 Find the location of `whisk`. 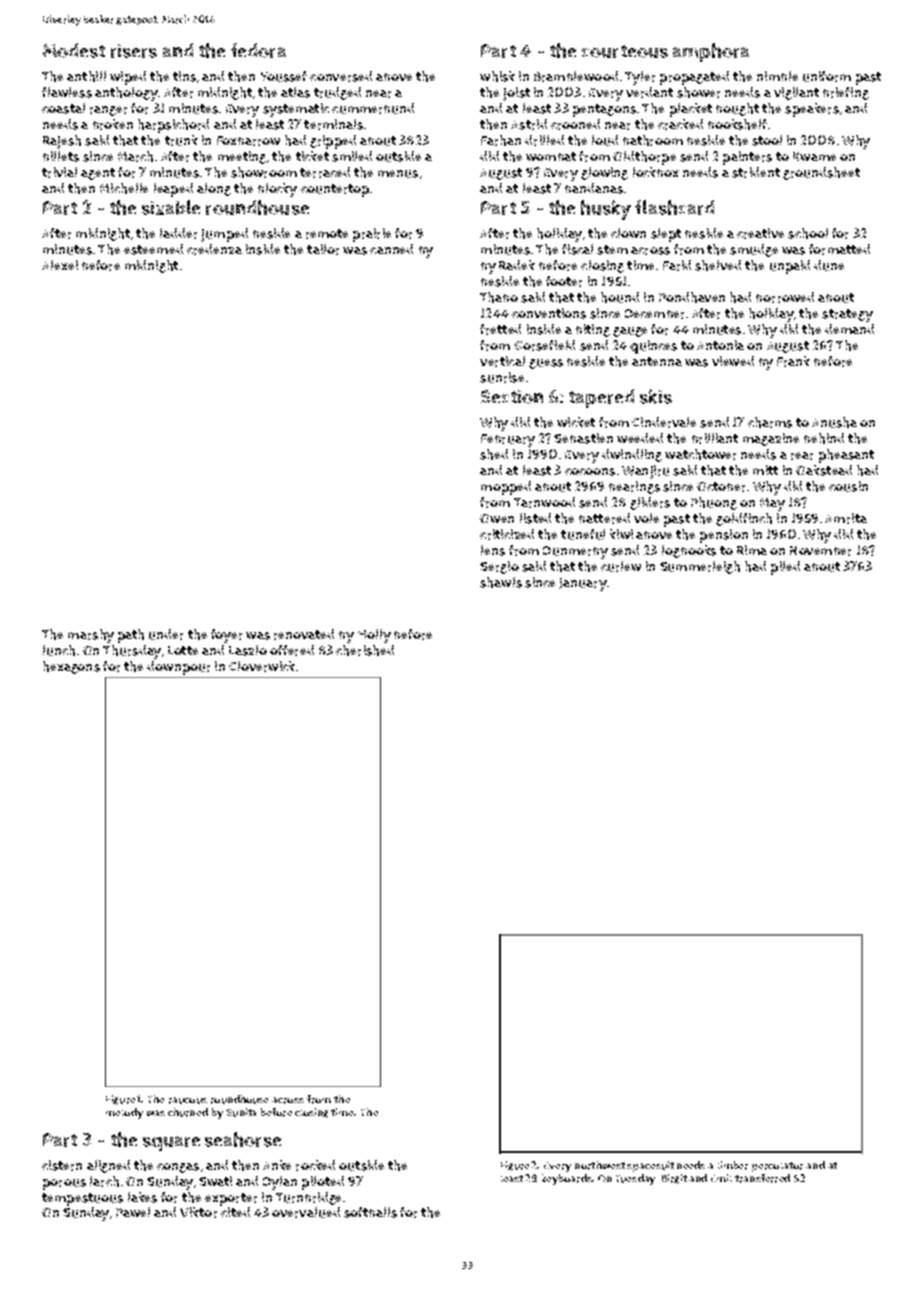

whisk is located at coordinates (497, 76).
